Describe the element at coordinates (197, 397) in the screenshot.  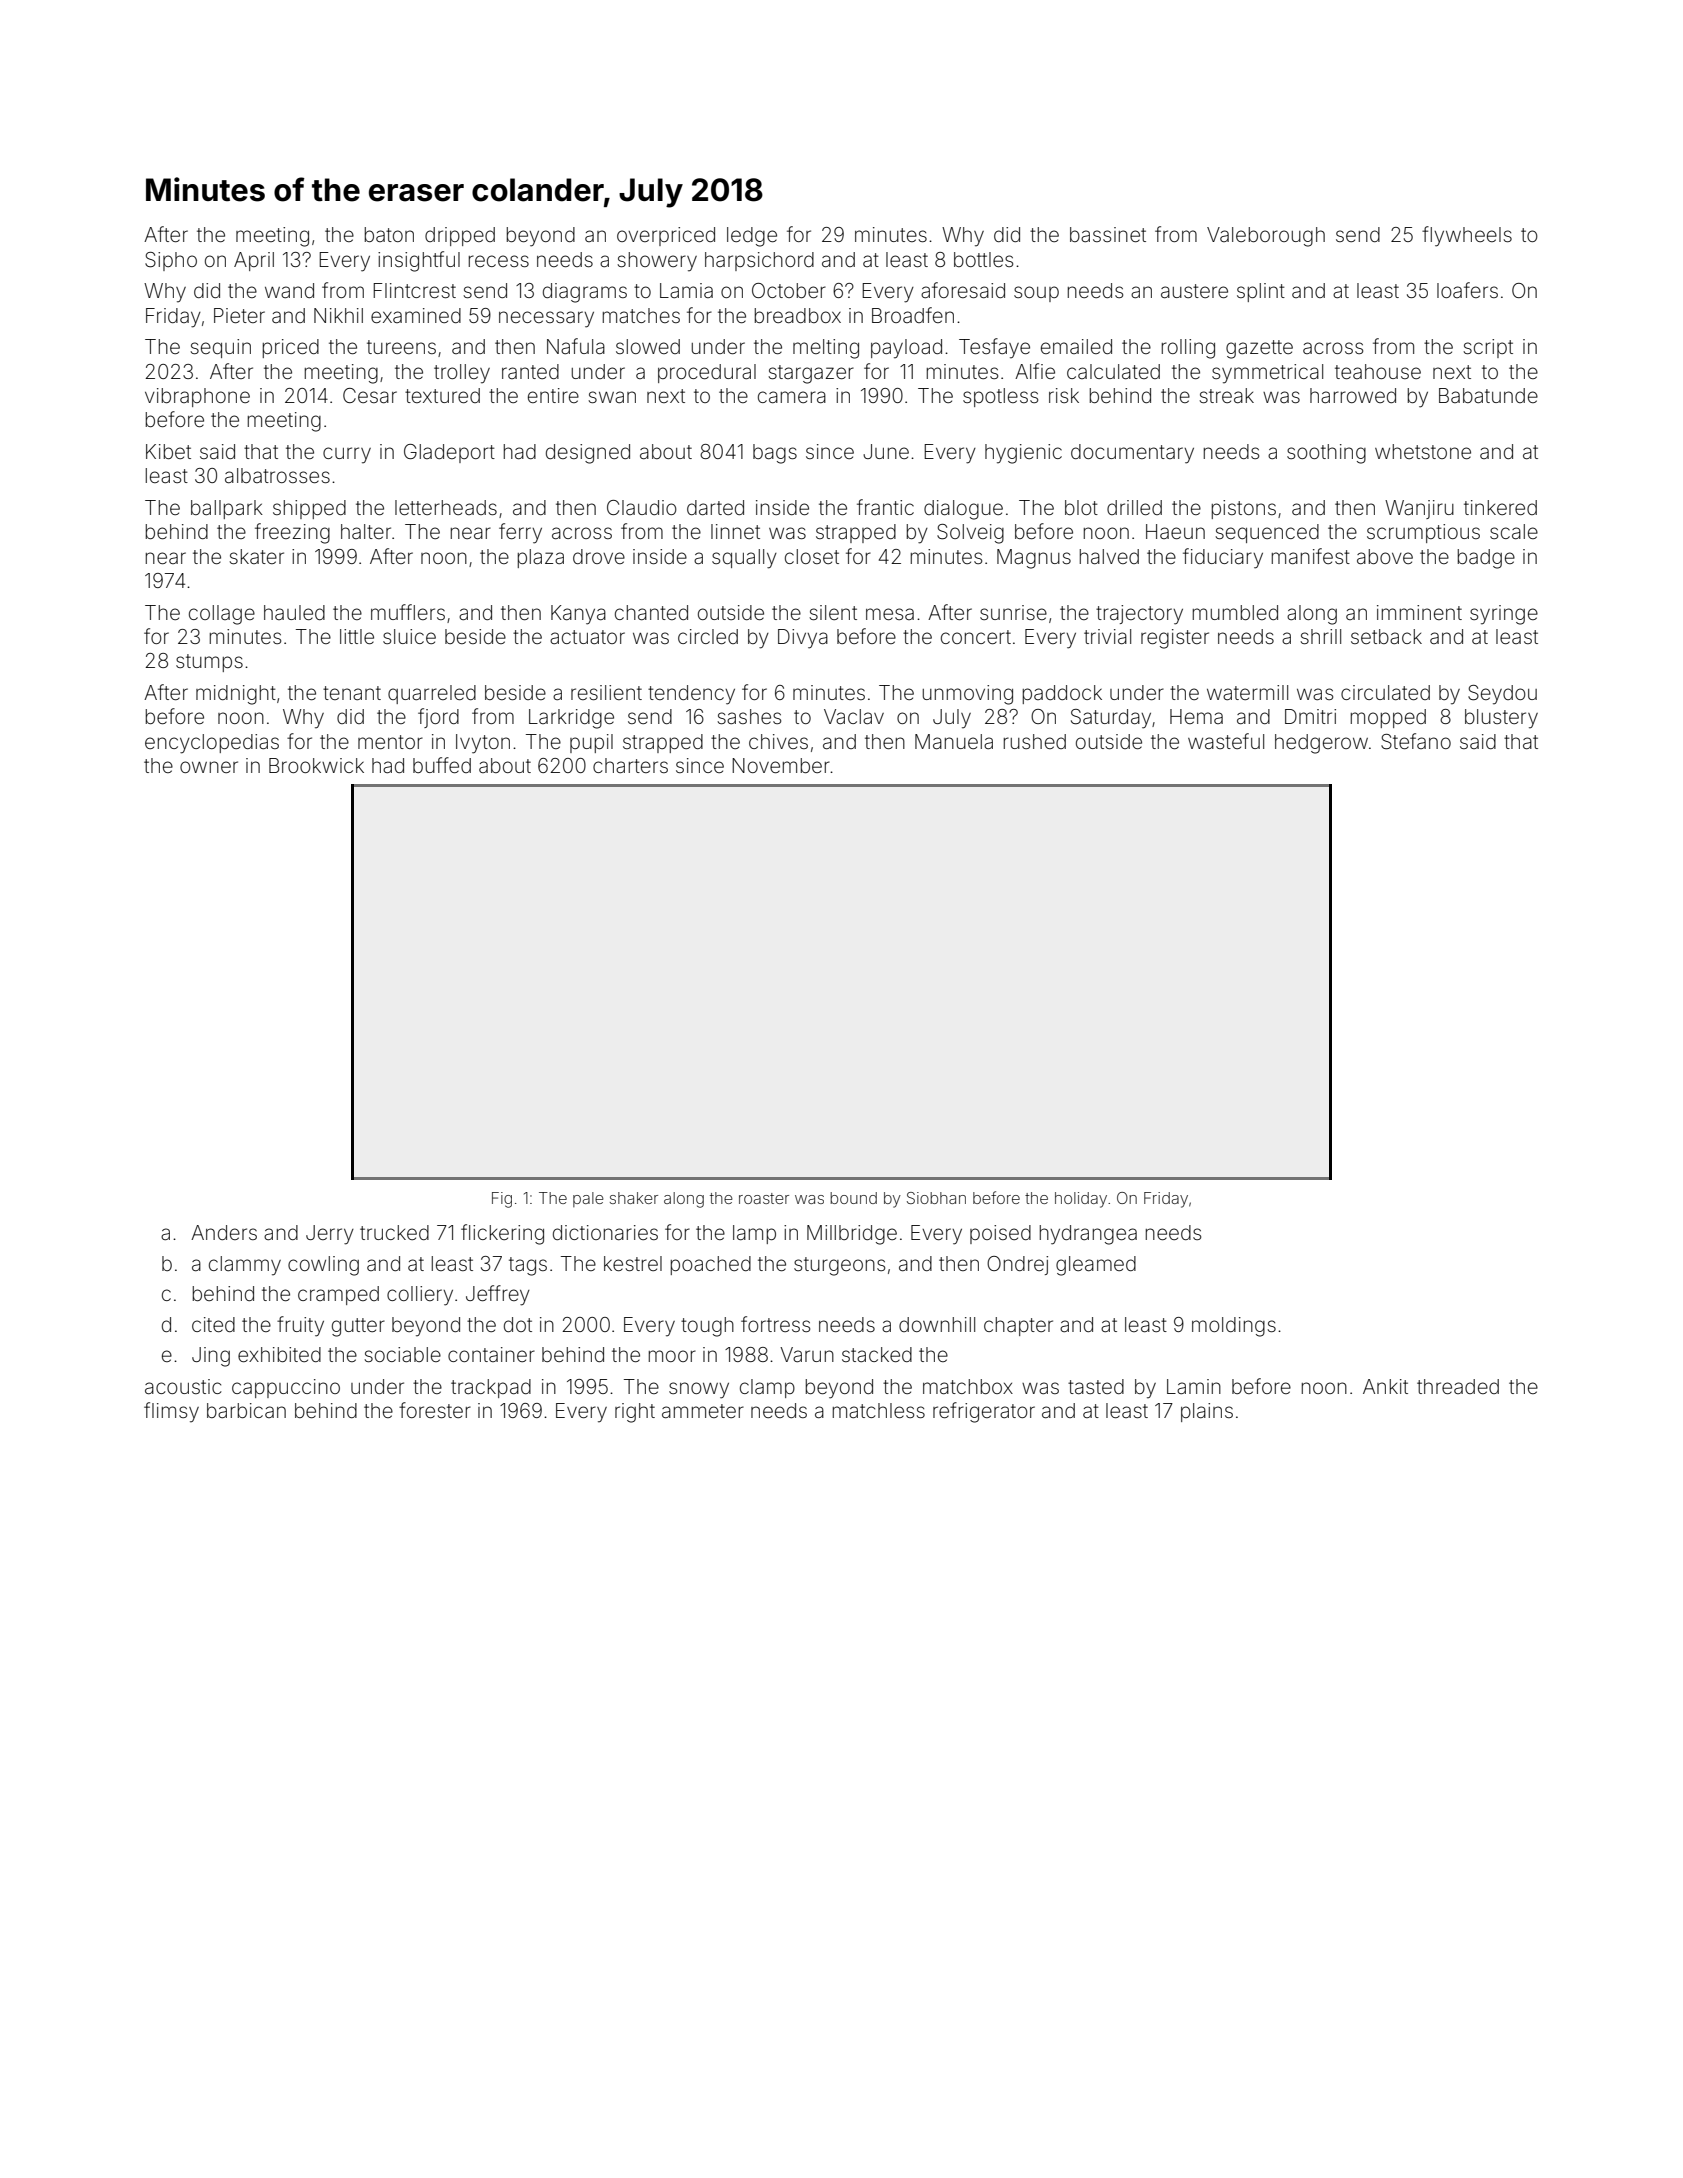
I see `vibraphone` at that location.
